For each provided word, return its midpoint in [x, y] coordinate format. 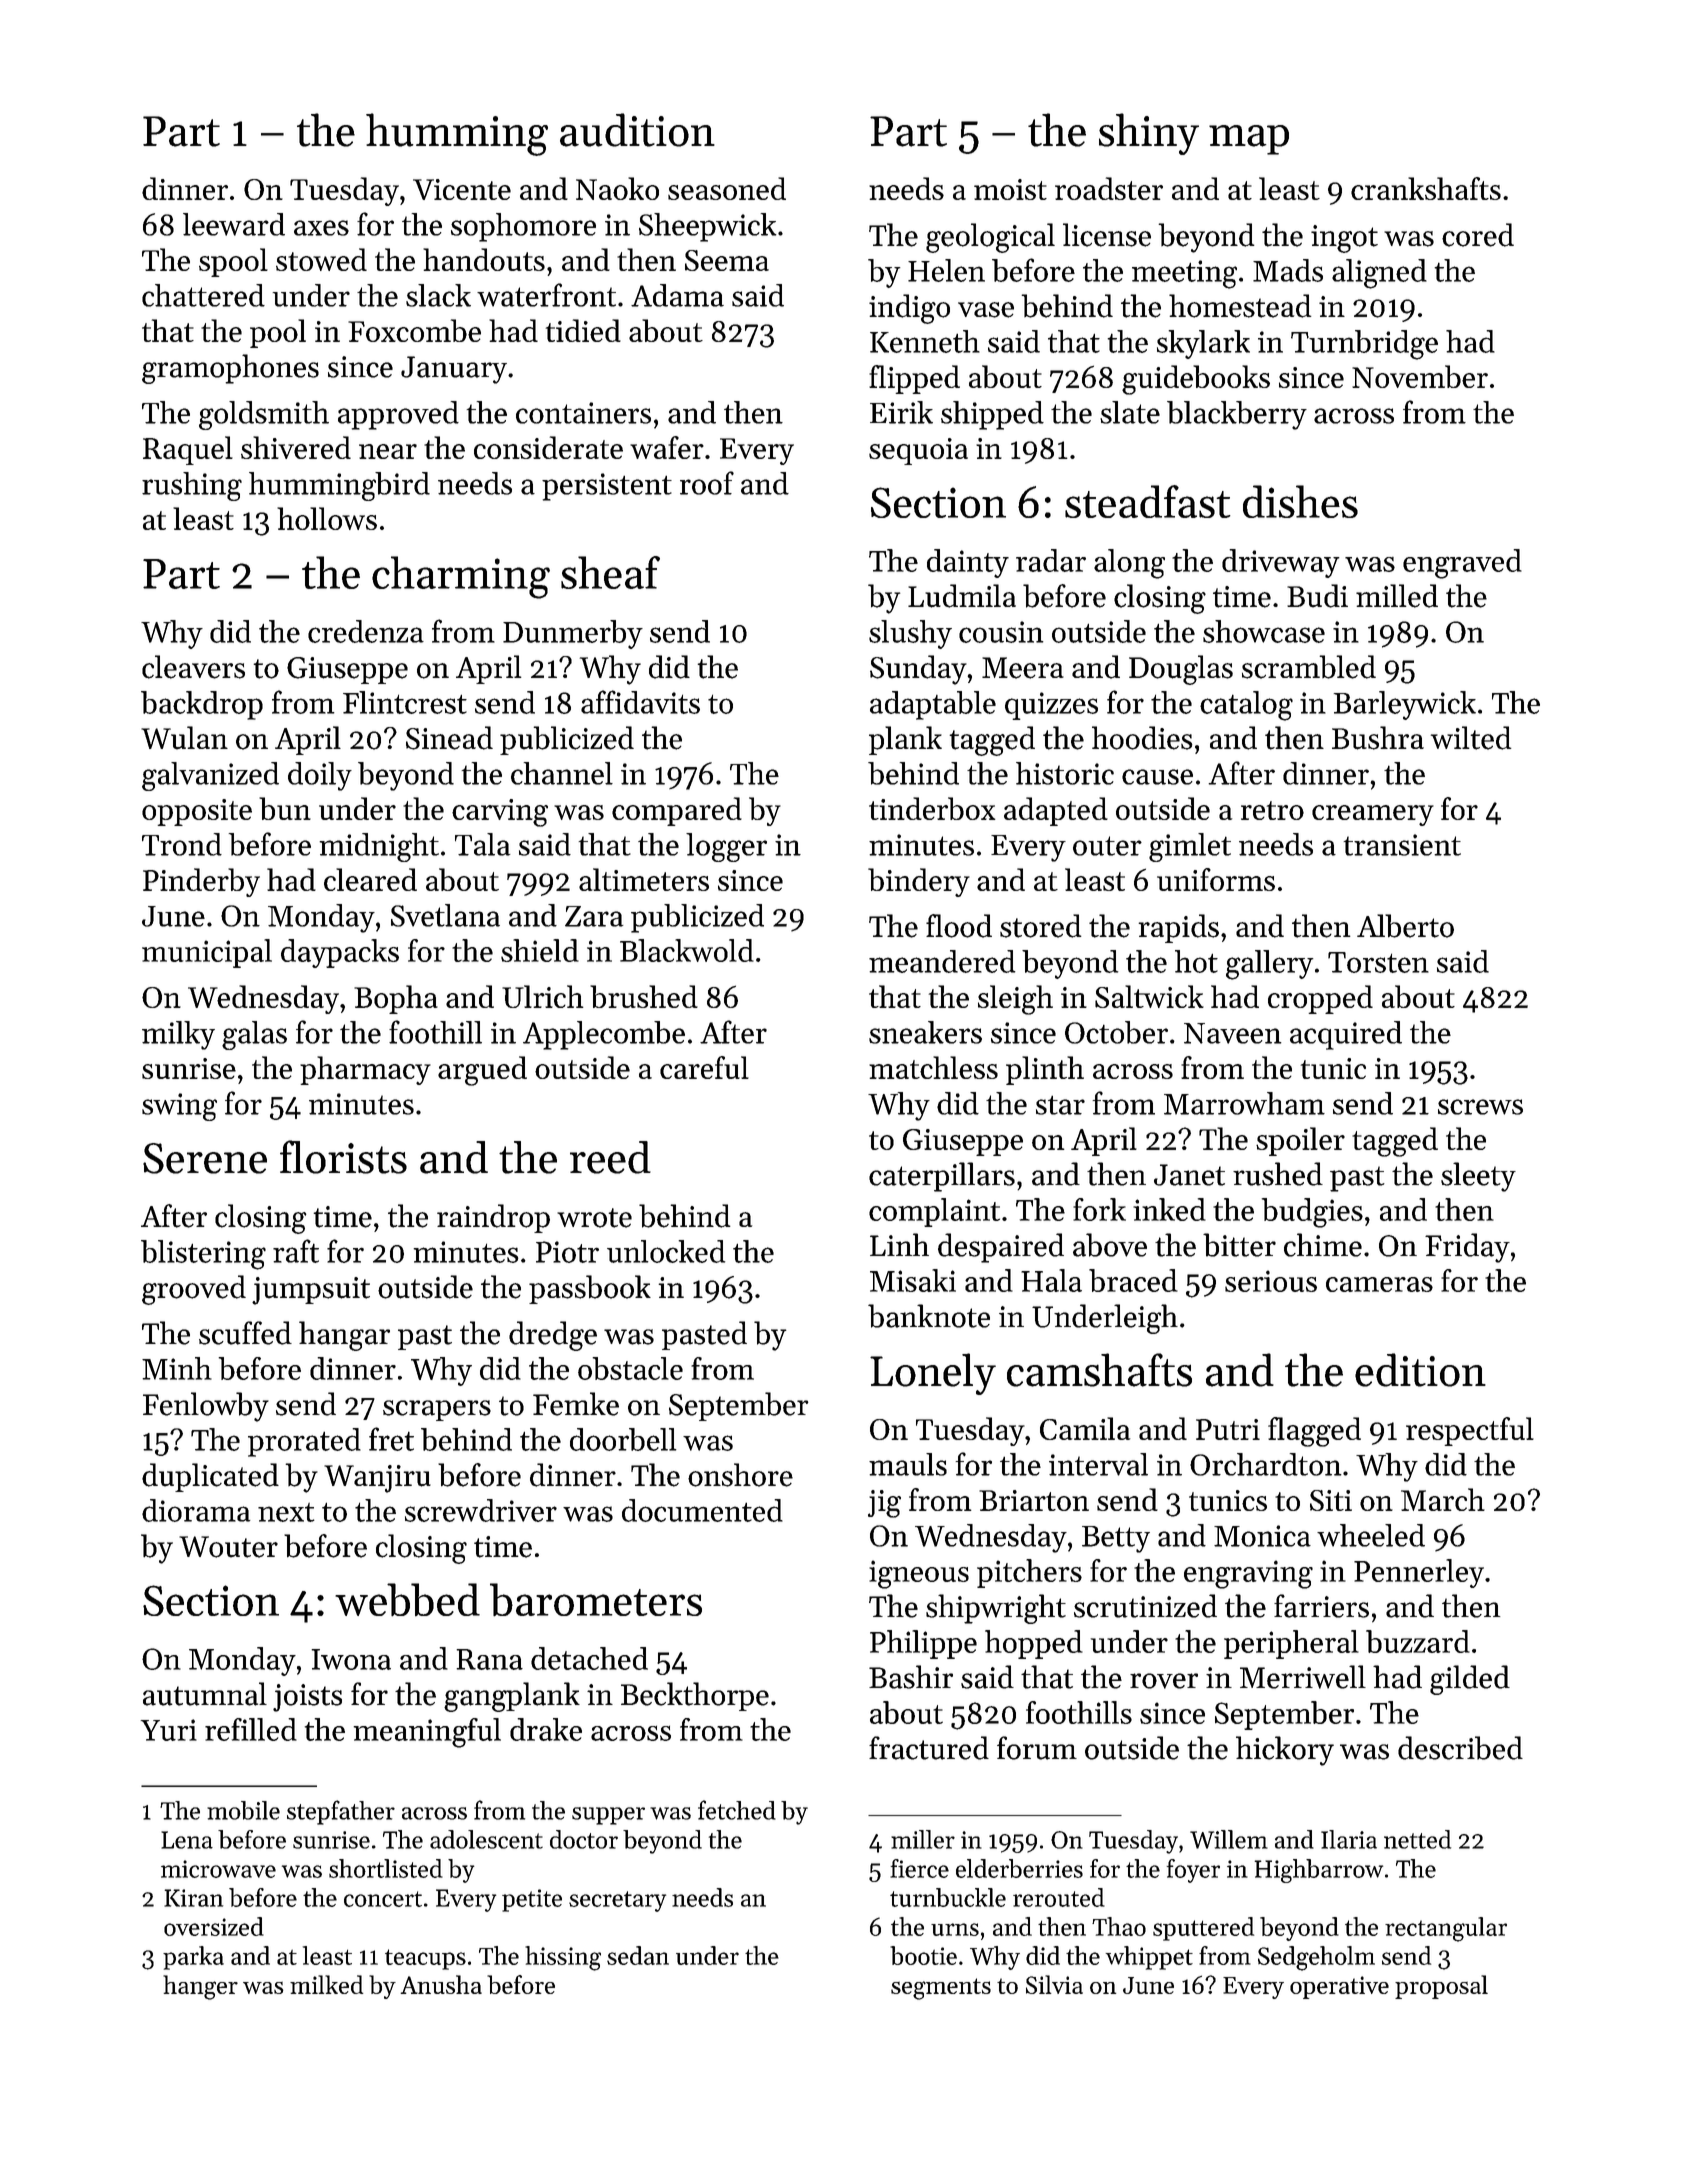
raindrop [493, 1218]
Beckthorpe [695, 1696]
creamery [1373, 815]
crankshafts [1426, 188]
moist [1010, 189]
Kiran [193, 1898]
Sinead [449, 738]
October [1116, 1032]
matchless [933, 1067]
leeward [234, 224]
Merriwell [1303, 1677]
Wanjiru [377, 1479]
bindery [919, 882]
